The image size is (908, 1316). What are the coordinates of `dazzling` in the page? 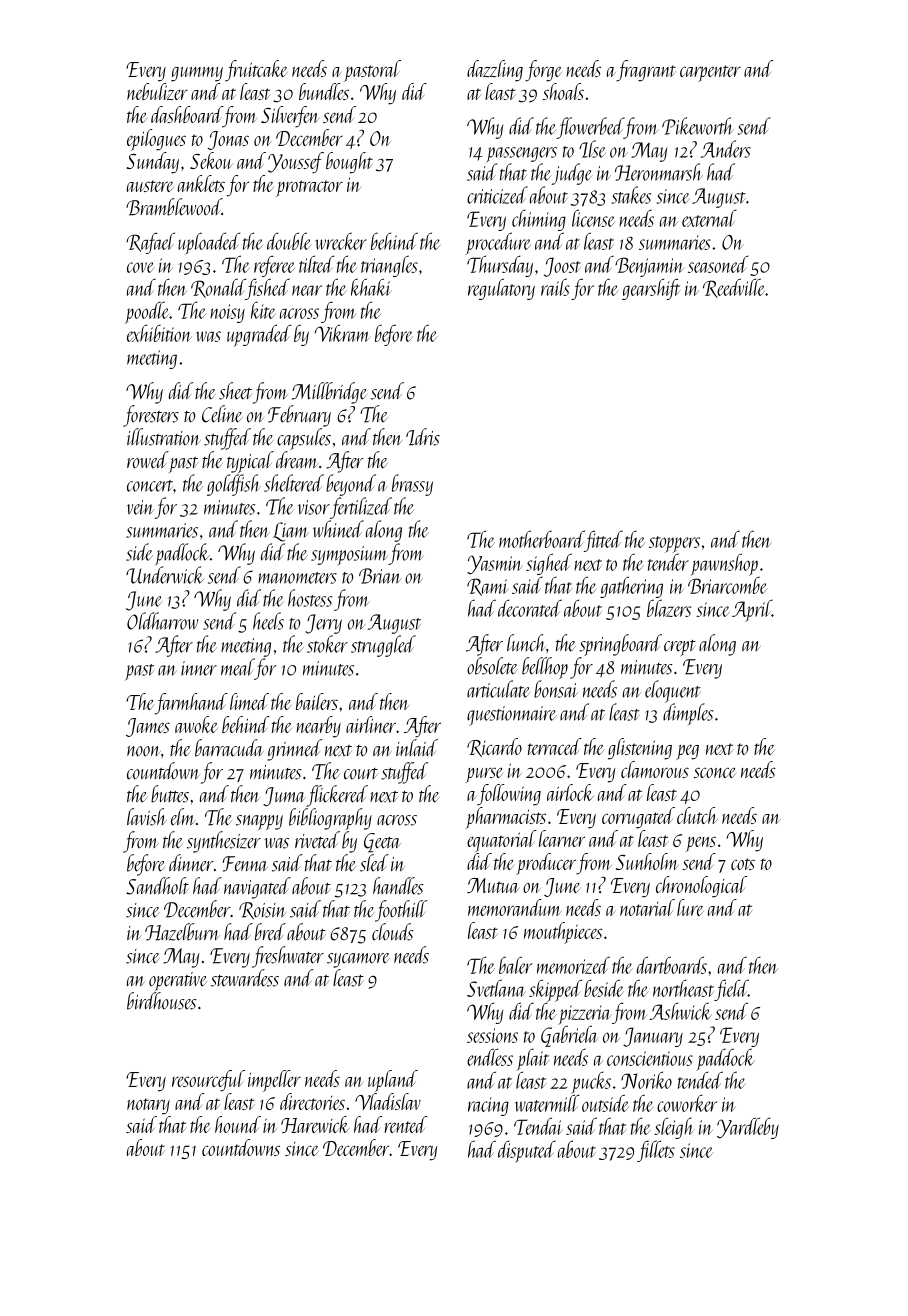 It's located at (495, 71).
